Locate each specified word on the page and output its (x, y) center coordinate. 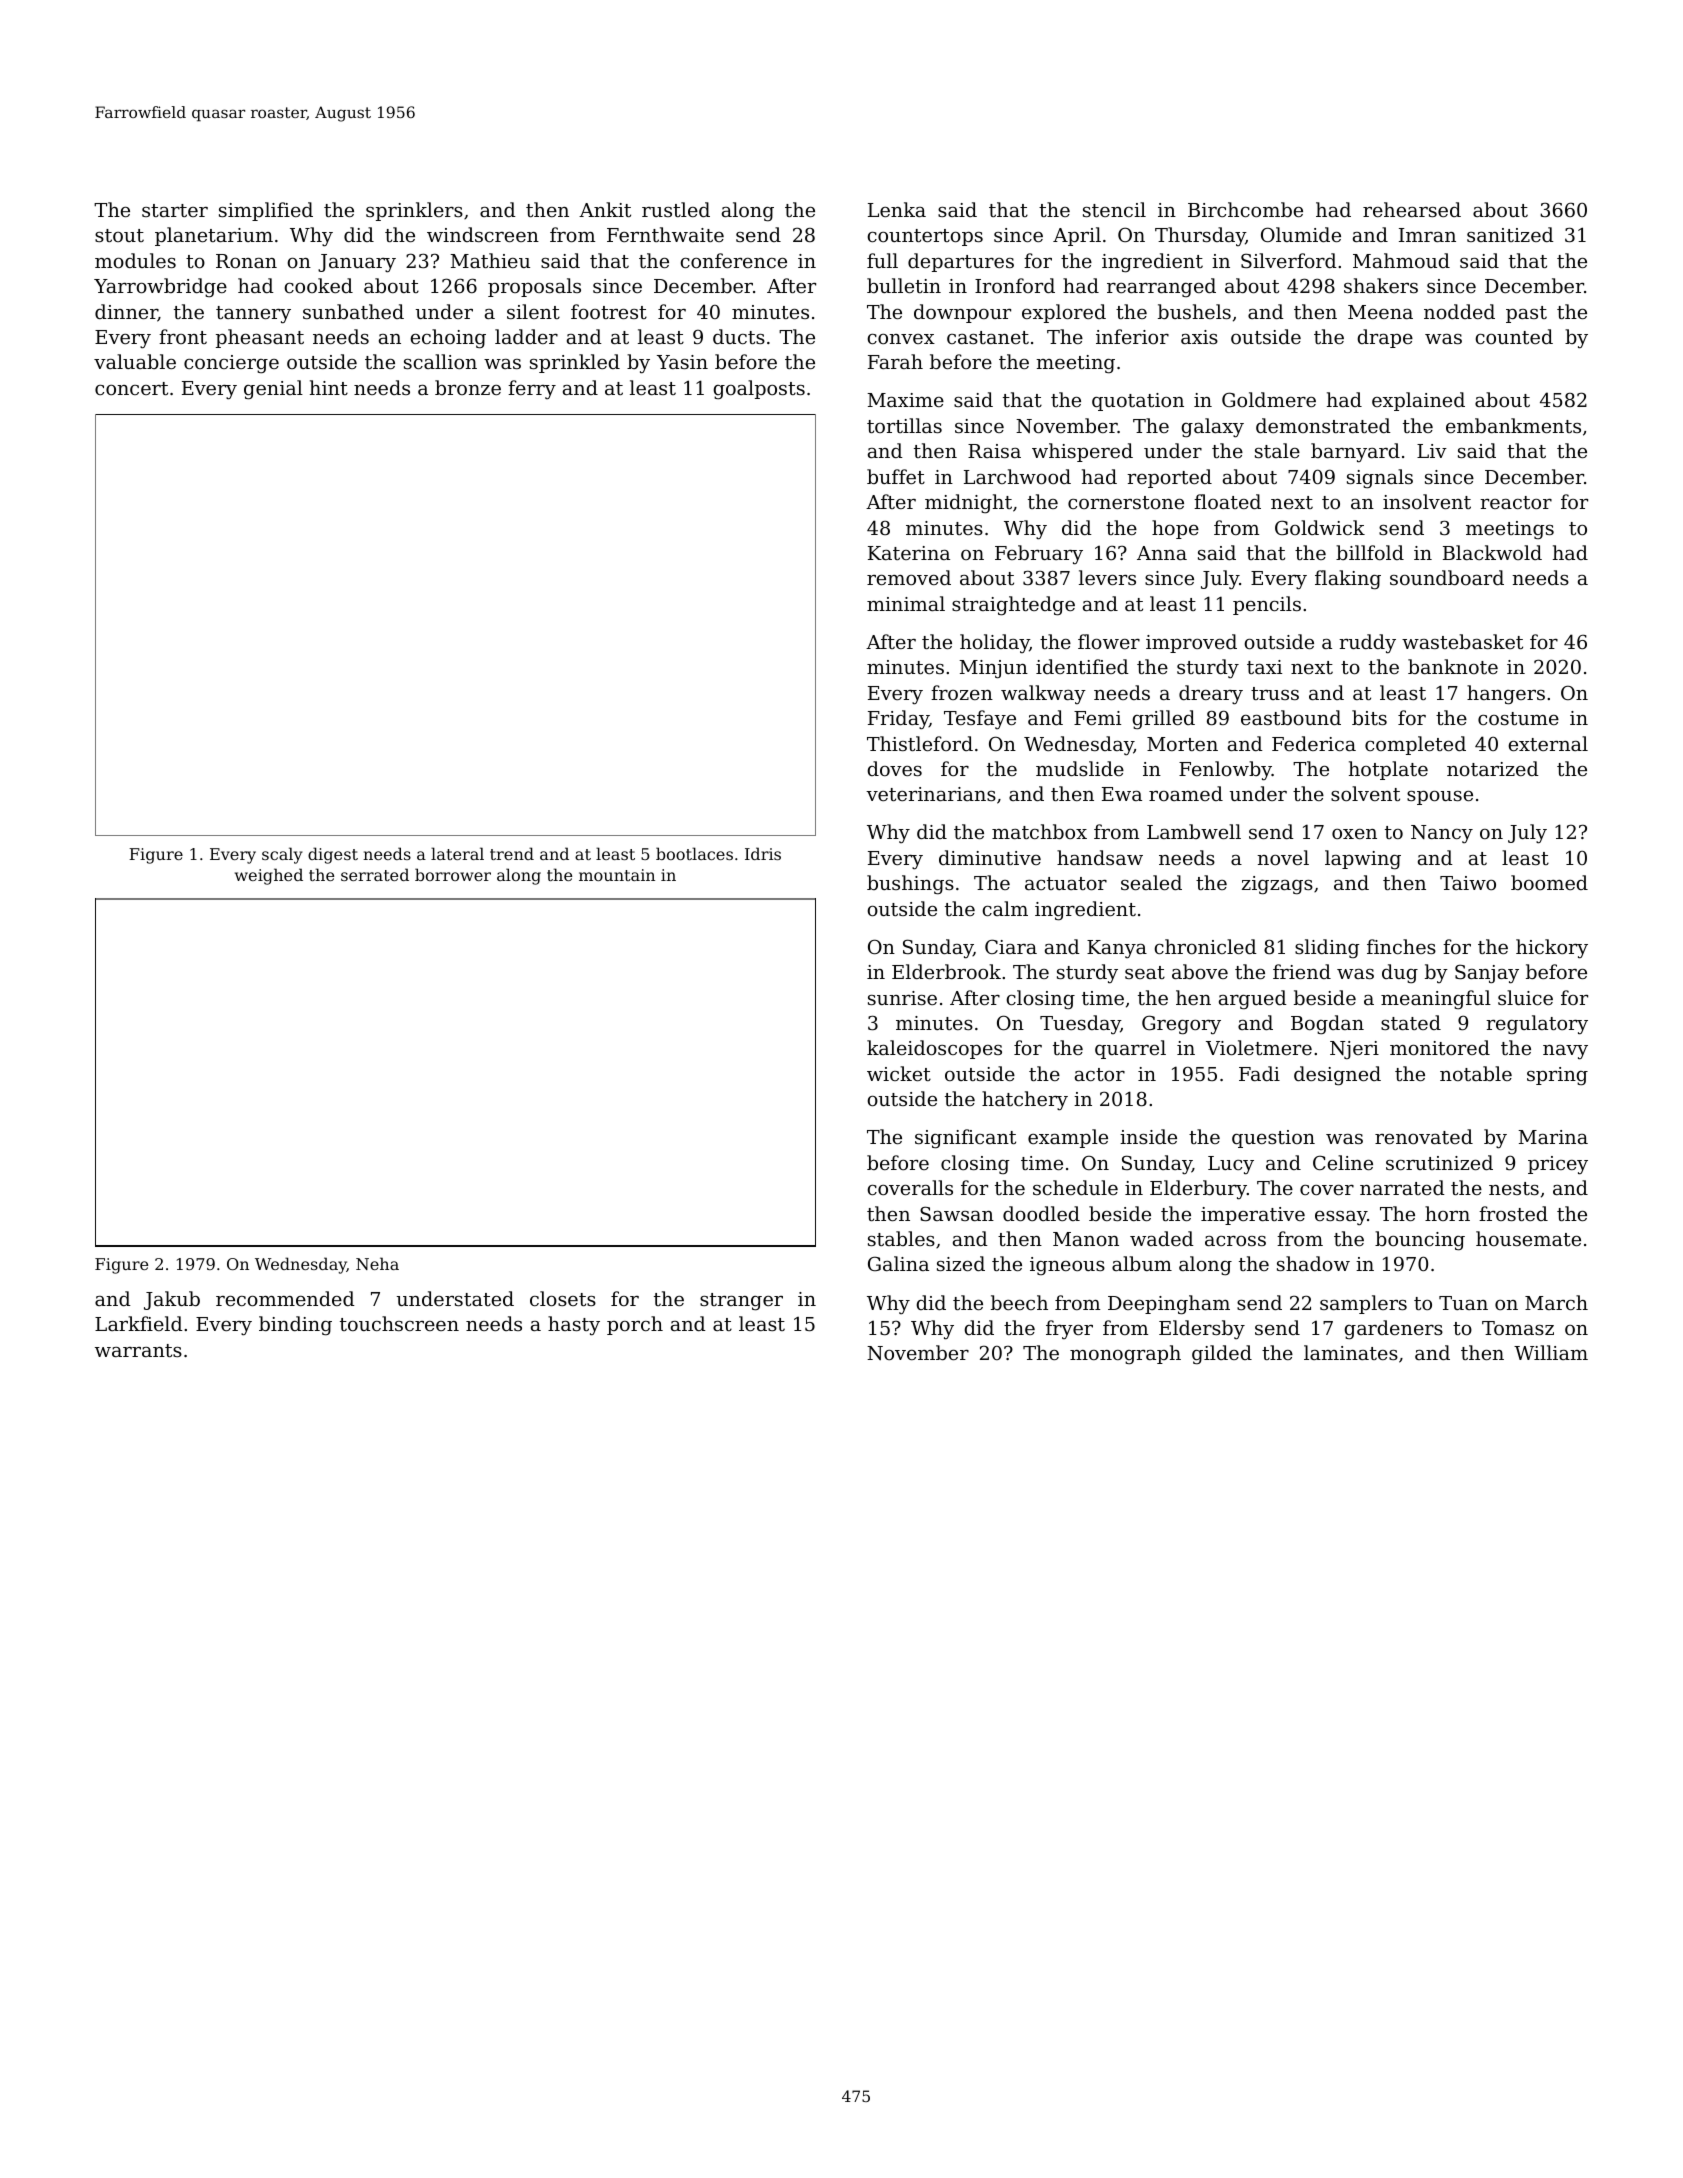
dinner (126, 313)
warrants (138, 1350)
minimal (906, 603)
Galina (898, 1263)
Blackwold (1492, 552)
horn (1447, 1213)
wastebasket (1462, 641)
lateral (457, 853)
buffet (896, 476)
